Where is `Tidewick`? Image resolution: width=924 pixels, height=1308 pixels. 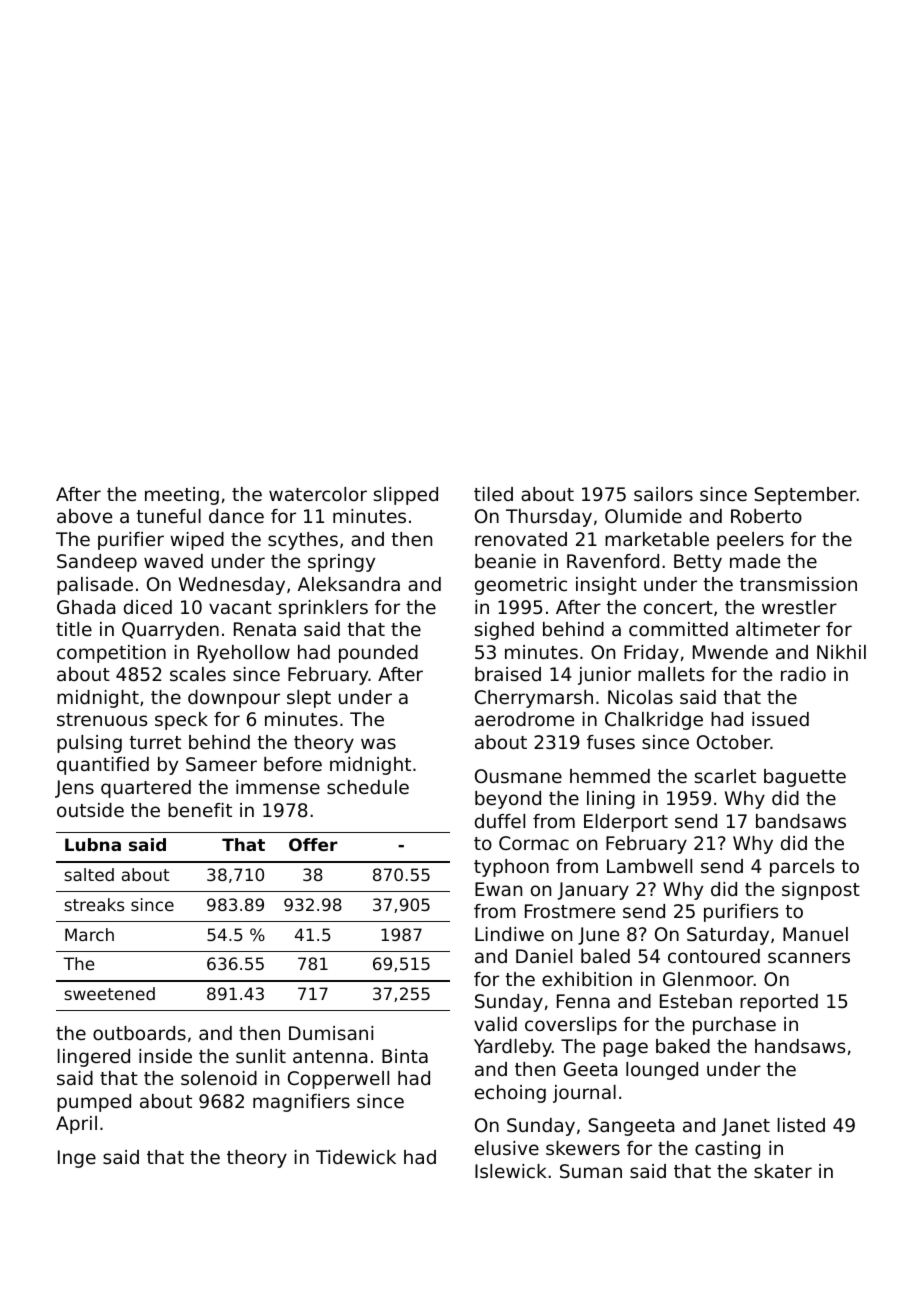 Tidewick is located at coordinates (356, 1157).
